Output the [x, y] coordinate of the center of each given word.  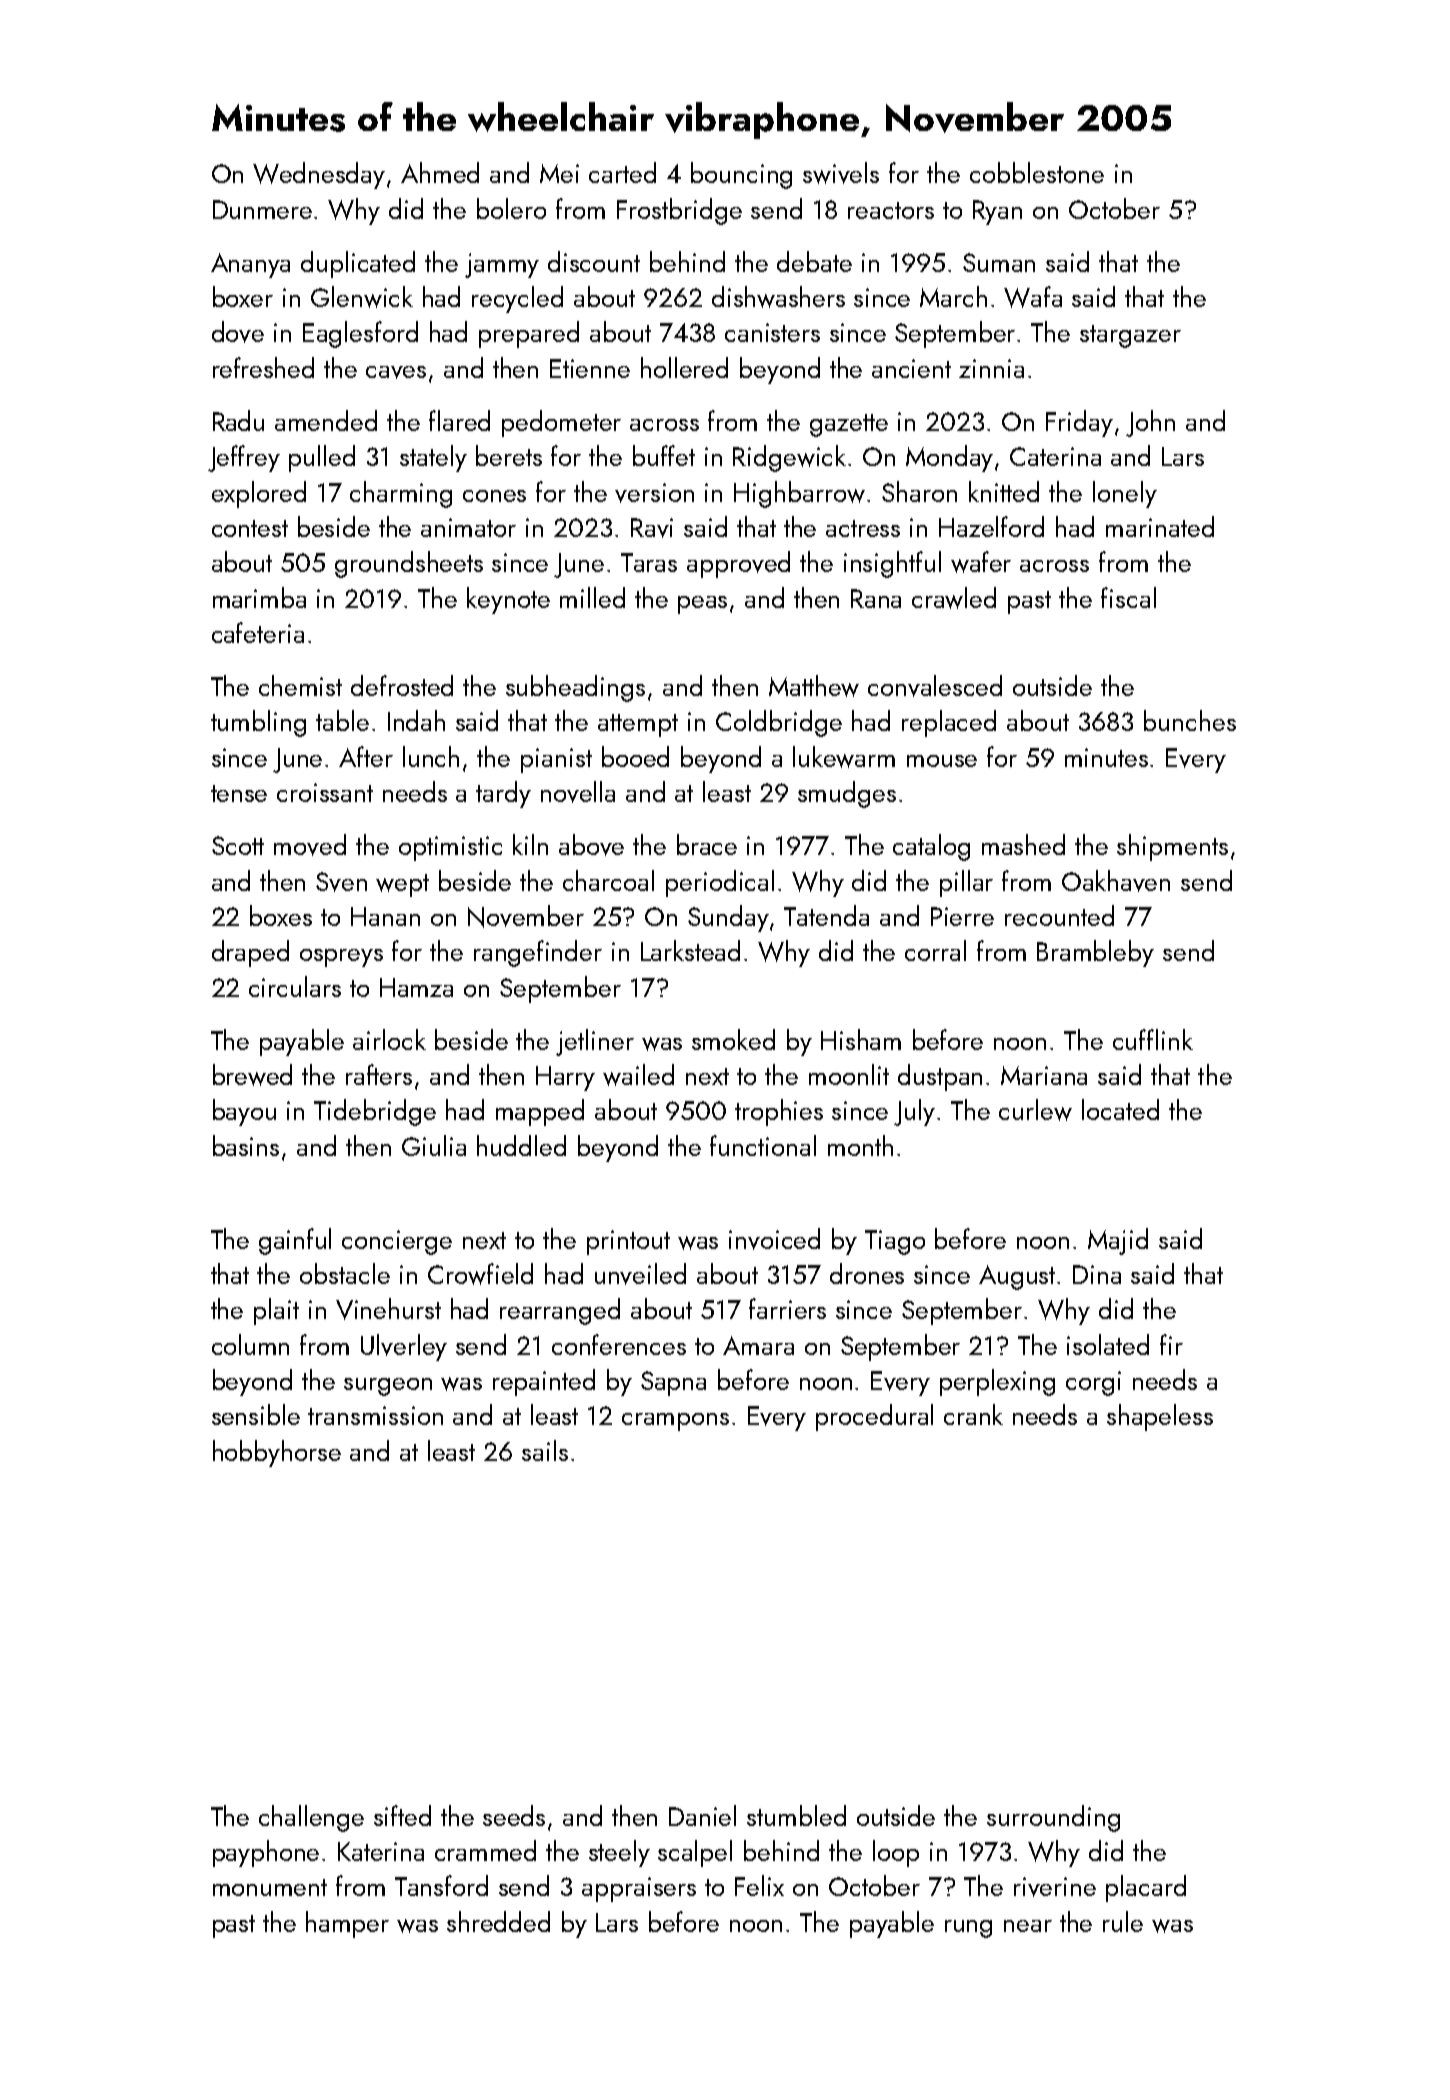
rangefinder [538, 953]
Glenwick [362, 297]
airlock [389, 1039]
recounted [1059, 915]
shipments [1172, 847]
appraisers [639, 1889]
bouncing [741, 175]
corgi [1093, 1383]
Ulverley [404, 1347]
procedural [874, 1417]
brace [707, 844]
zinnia [991, 368]
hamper [347, 1924]
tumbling [258, 723]
